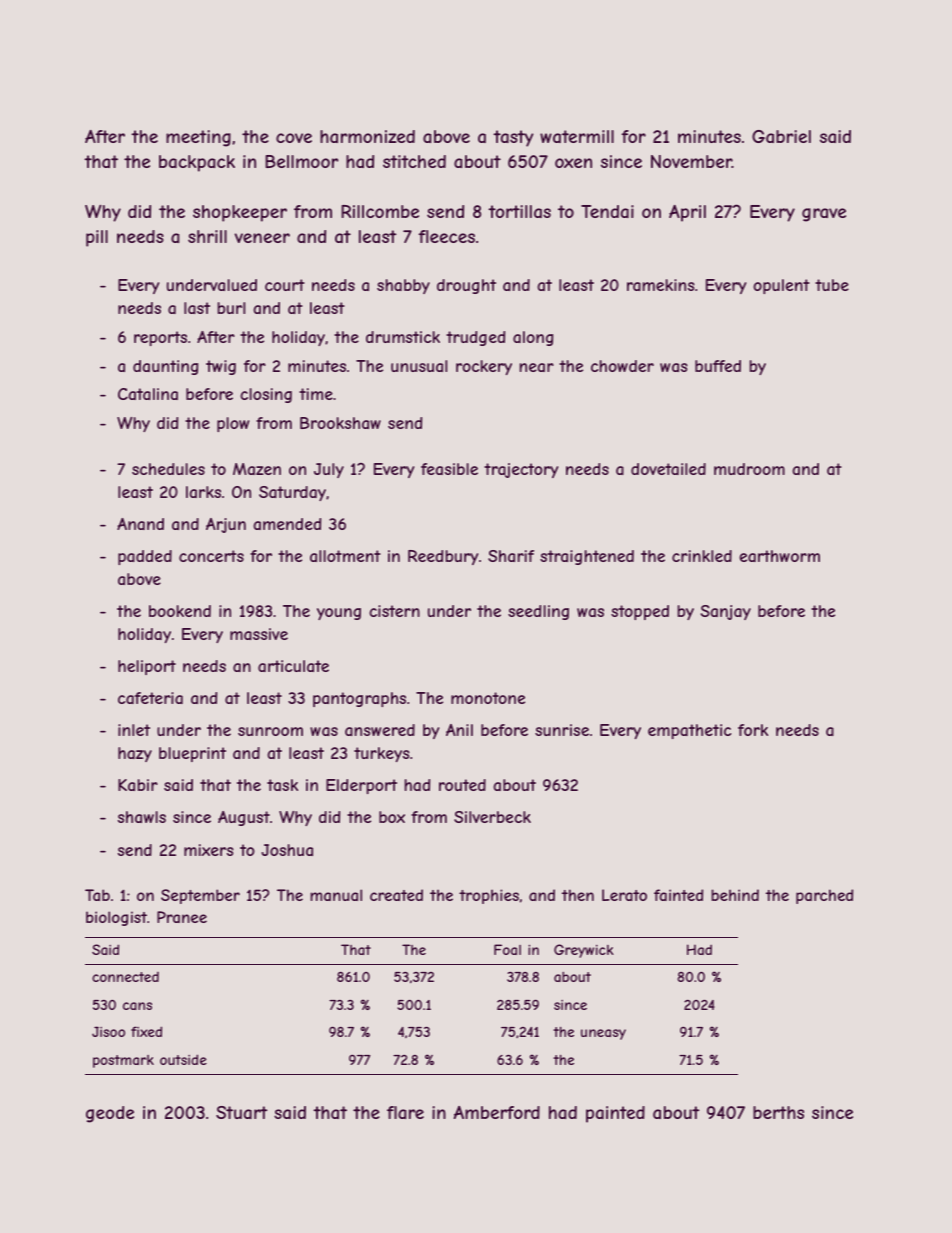  I want to click on Reedbury, so click(443, 557).
